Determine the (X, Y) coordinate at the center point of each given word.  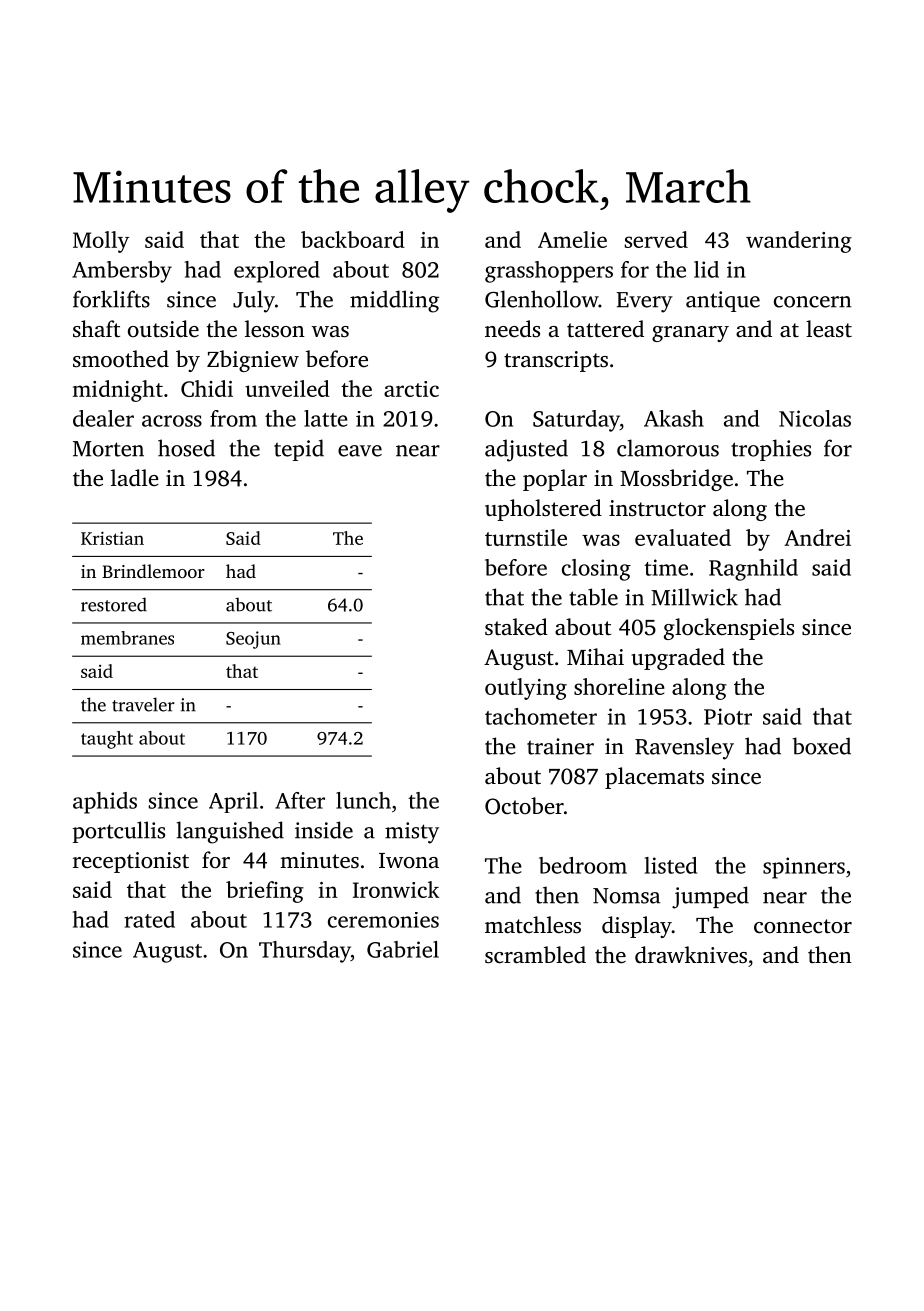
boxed (821, 746)
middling (394, 301)
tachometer (541, 716)
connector (803, 926)
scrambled (535, 955)
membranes (127, 638)
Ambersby (122, 272)
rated (149, 919)
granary (690, 334)
